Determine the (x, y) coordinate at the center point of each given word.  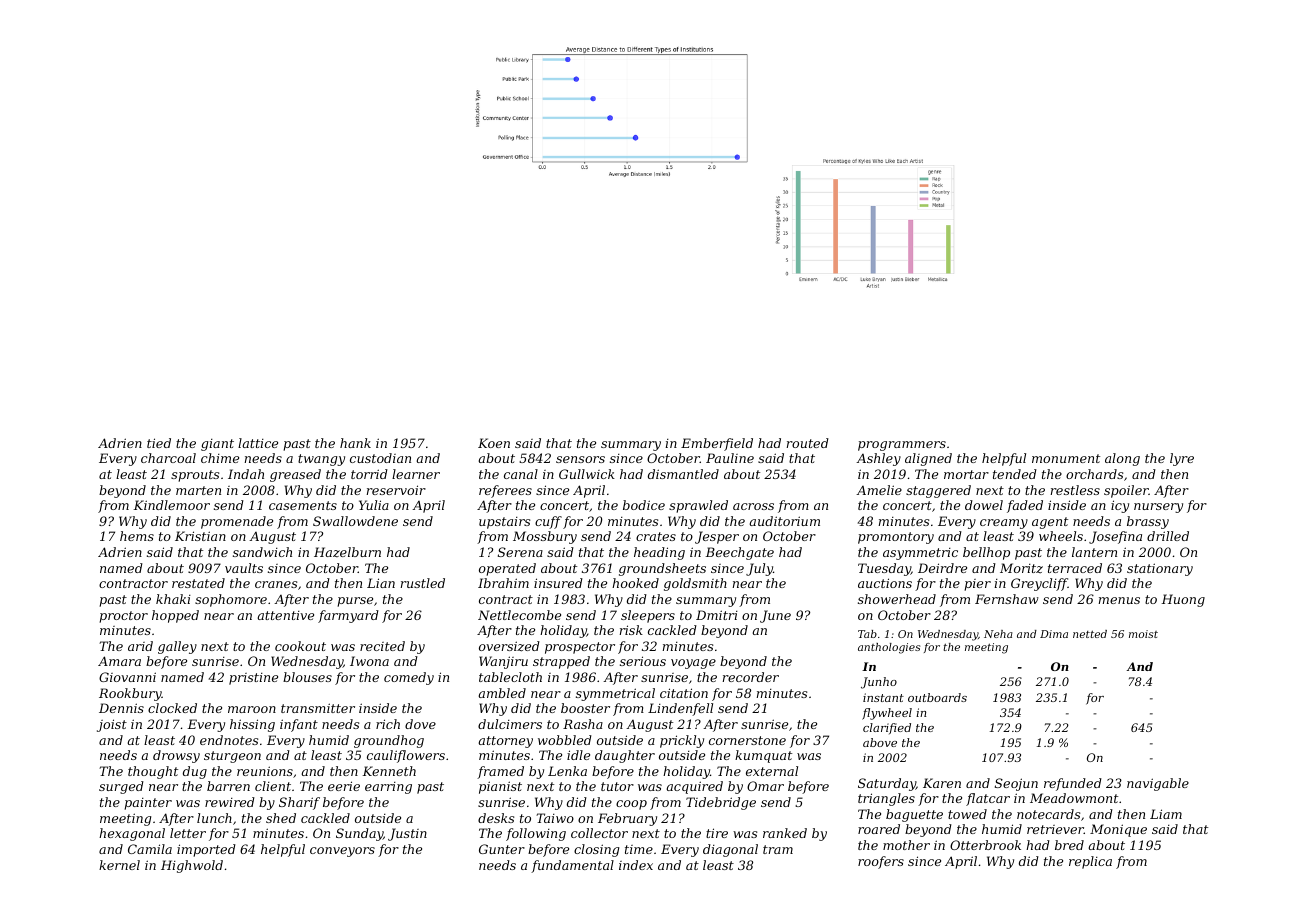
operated (507, 569)
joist (112, 725)
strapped (561, 662)
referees (505, 491)
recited (382, 646)
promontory (896, 538)
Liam (1166, 814)
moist (1143, 634)
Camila (150, 849)
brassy (1148, 522)
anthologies (889, 648)
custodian (380, 458)
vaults (244, 568)
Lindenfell (680, 709)
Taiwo (555, 818)
